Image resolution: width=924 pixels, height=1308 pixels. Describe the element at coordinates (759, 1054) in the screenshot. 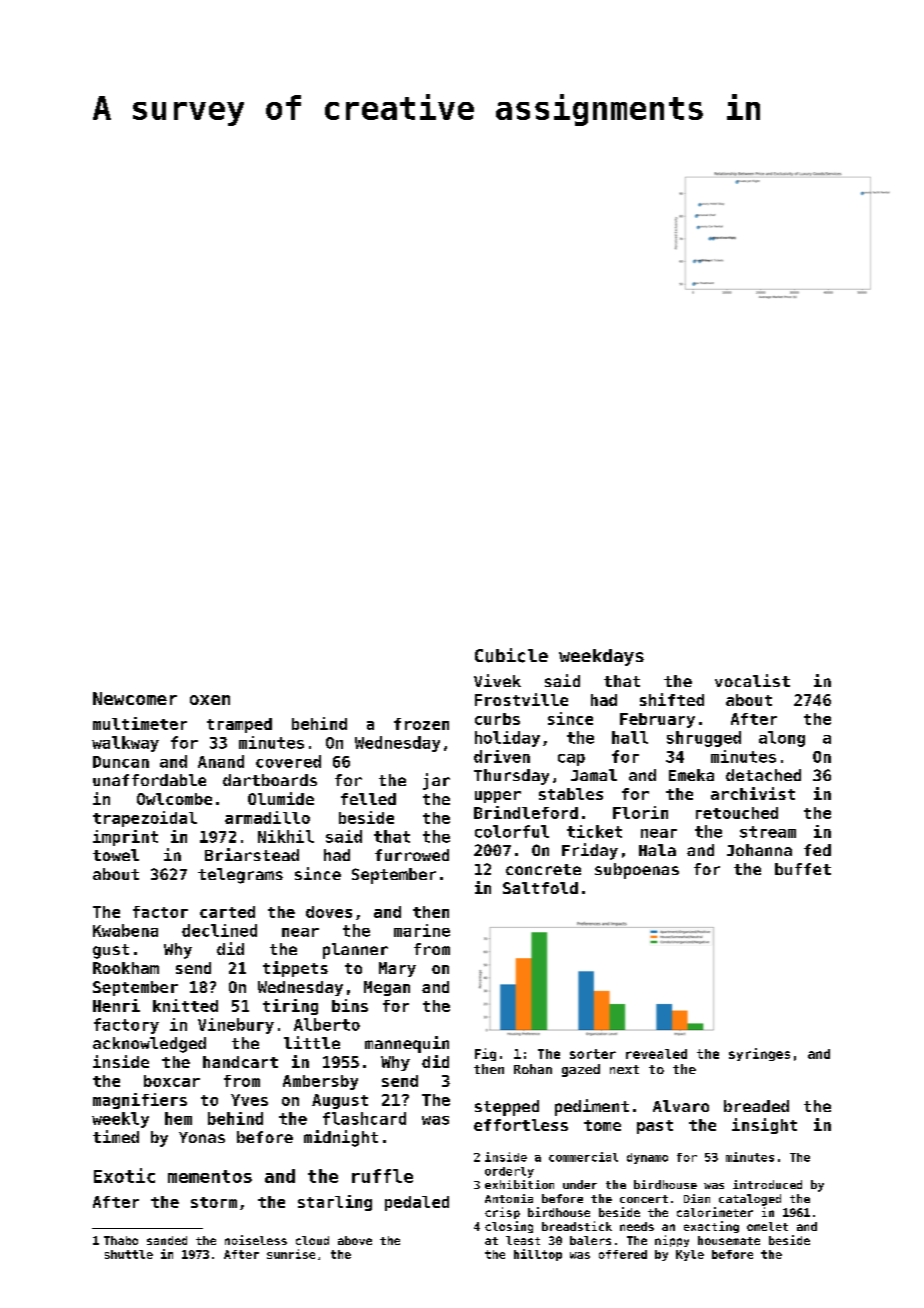

I see `syringes` at that location.
